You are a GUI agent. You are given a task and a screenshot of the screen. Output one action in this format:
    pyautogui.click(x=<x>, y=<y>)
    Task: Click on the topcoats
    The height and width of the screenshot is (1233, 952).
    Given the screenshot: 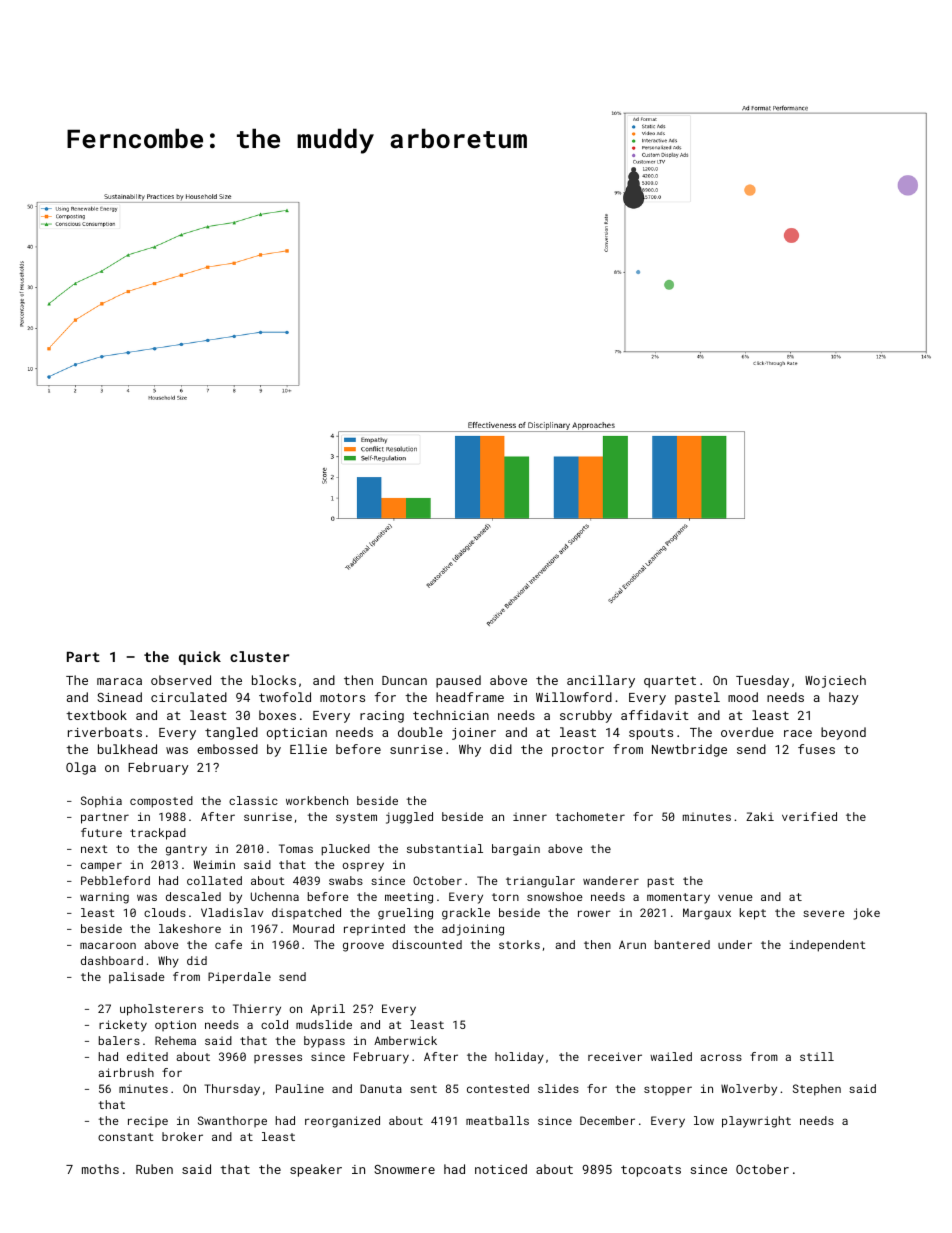 What is the action you would take?
    pyautogui.click(x=651, y=1171)
